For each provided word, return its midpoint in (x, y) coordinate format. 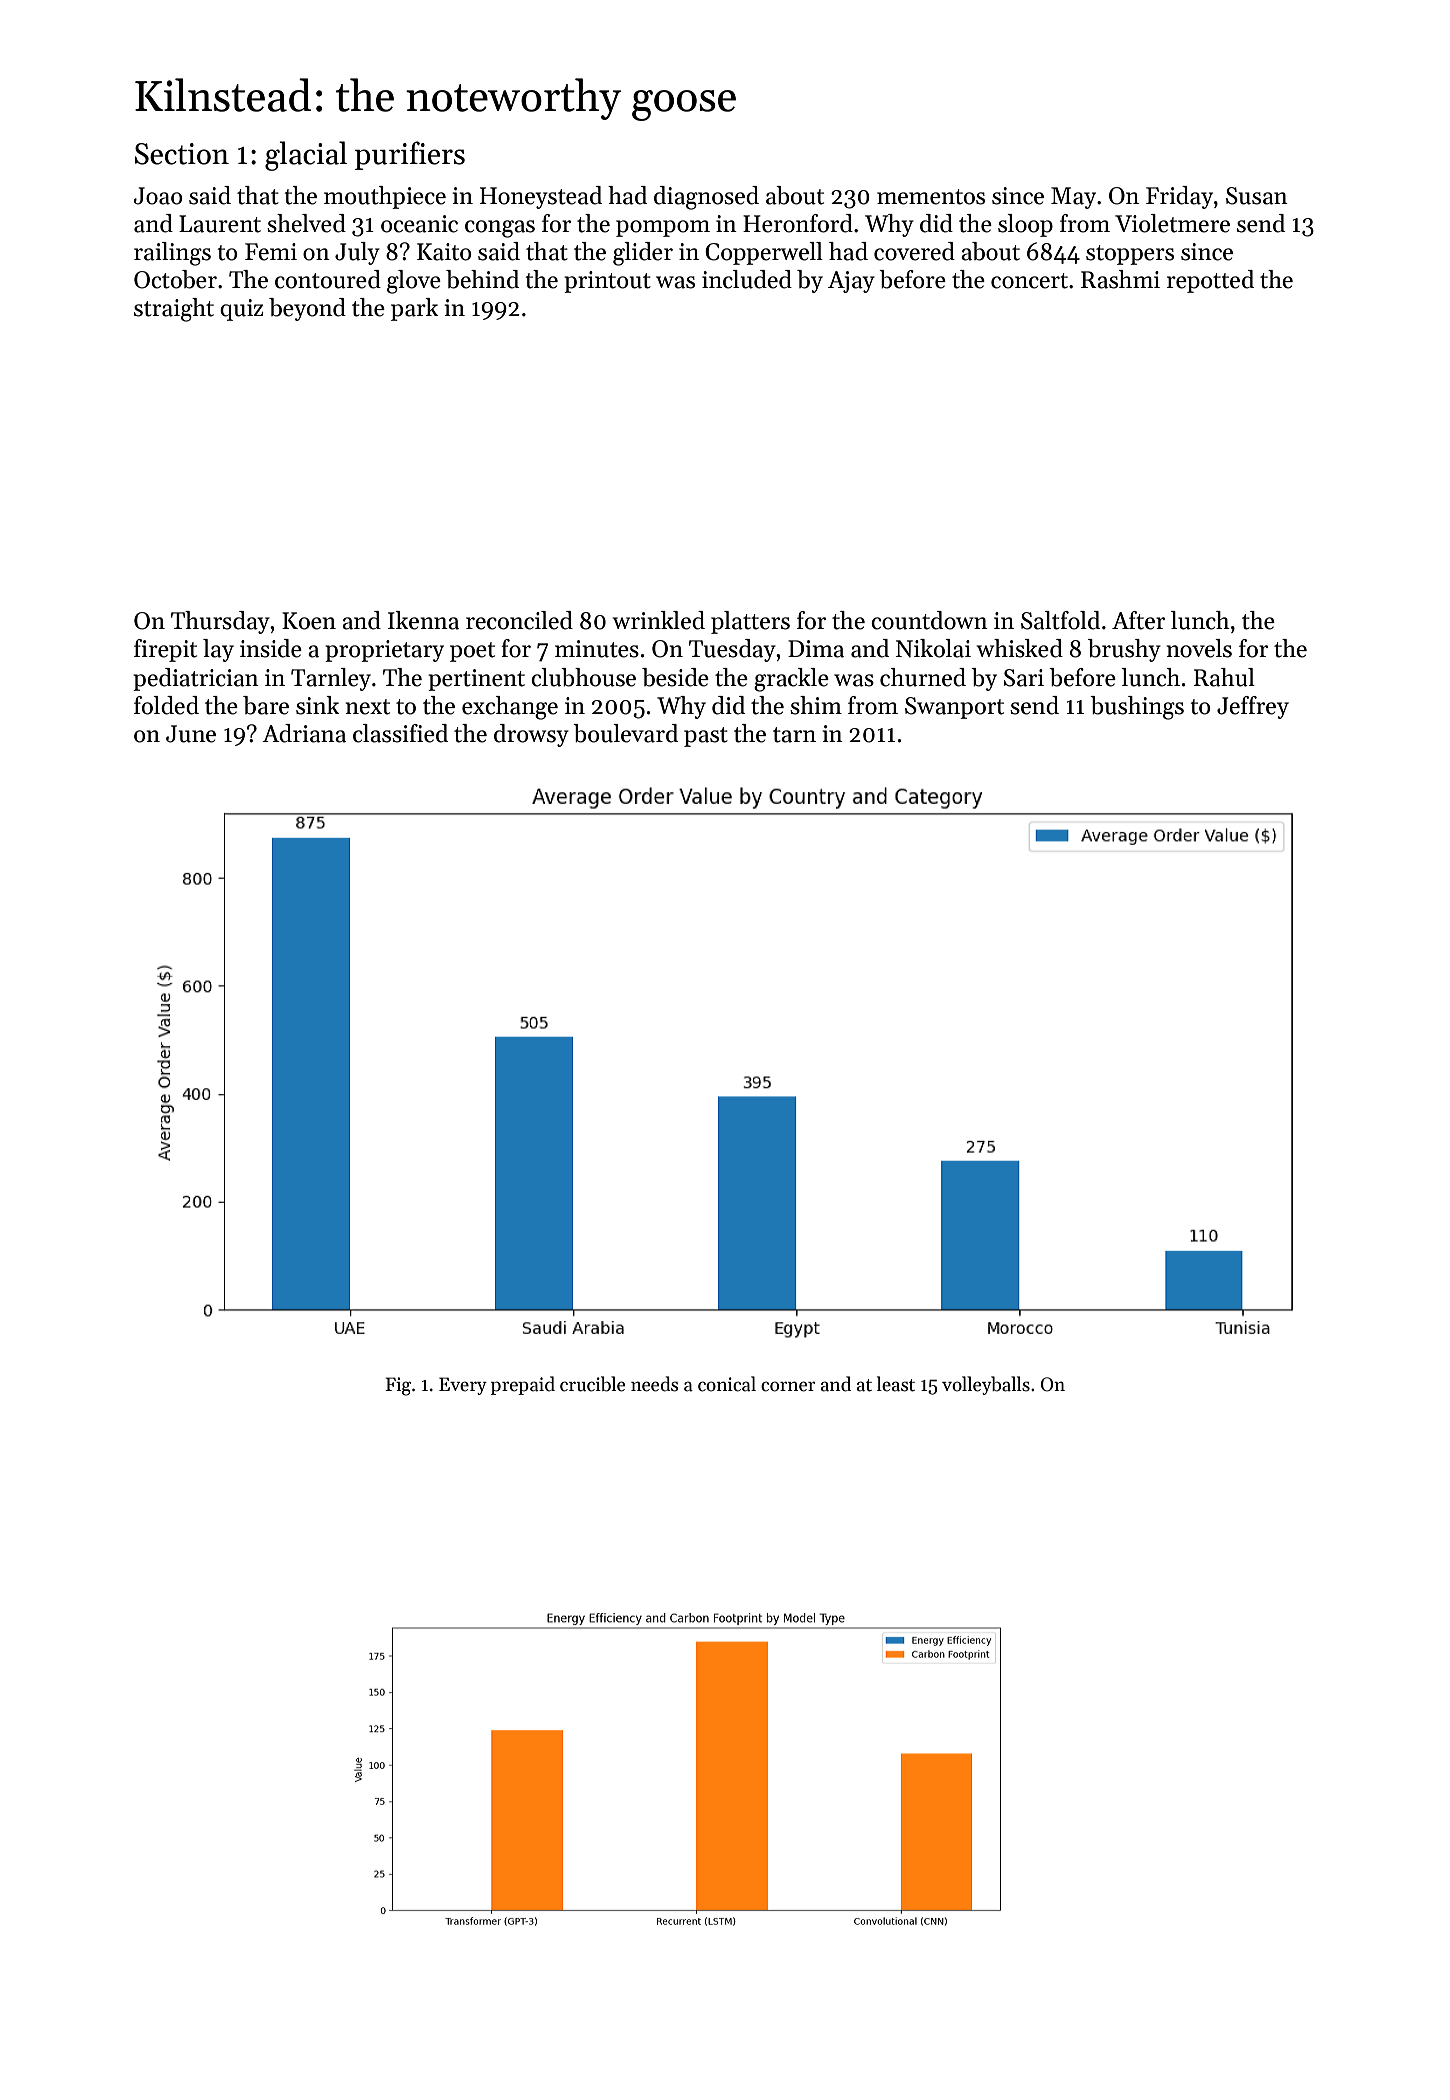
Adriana (304, 733)
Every (463, 1386)
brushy (1124, 650)
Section (182, 154)
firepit (165, 650)
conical (727, 1384)
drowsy (531, 735)
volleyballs (986, 1385)
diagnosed (706, 198)
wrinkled (659, 620)
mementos (931, 197)
